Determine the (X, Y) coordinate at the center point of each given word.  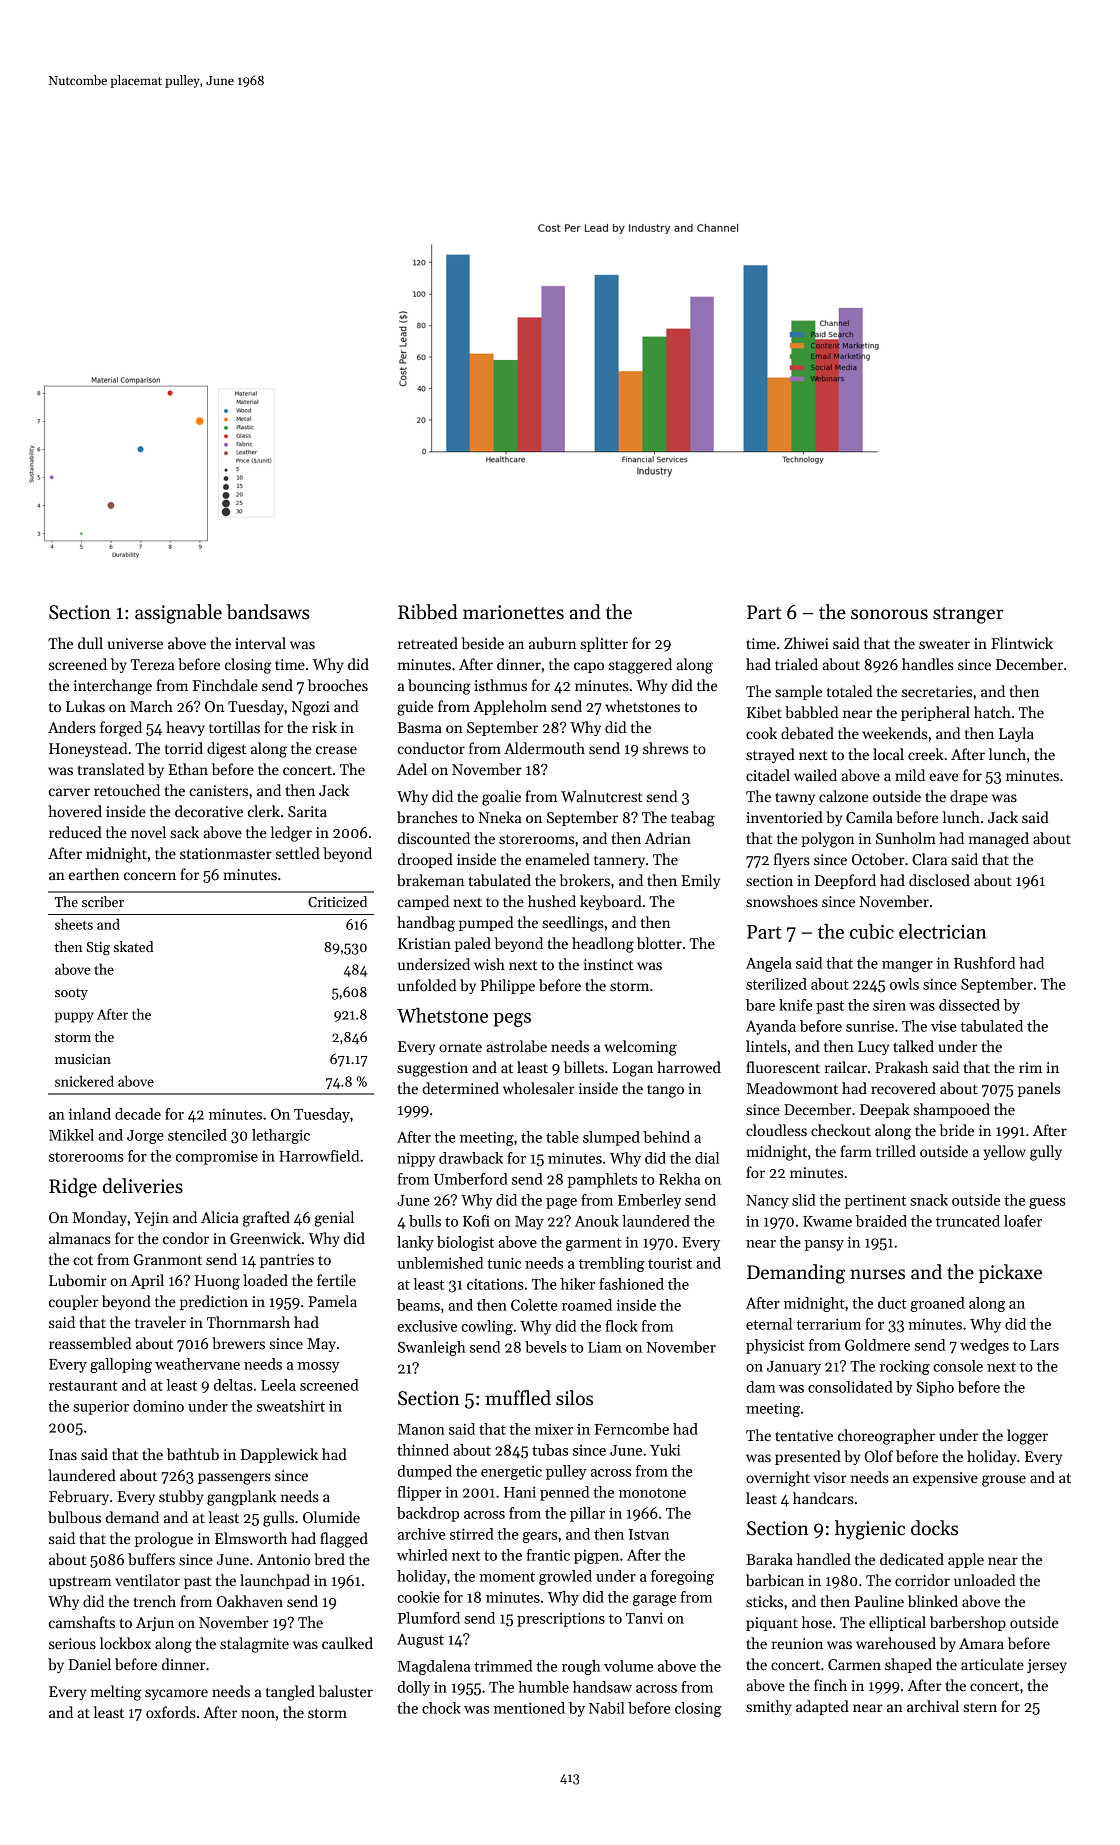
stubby (181, 1497)
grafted (266, 1219)
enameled (557, 859)
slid (804, 1200)
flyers (792, 860)
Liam (605, 1347)
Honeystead (88, 749)
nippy (416, 1159)
